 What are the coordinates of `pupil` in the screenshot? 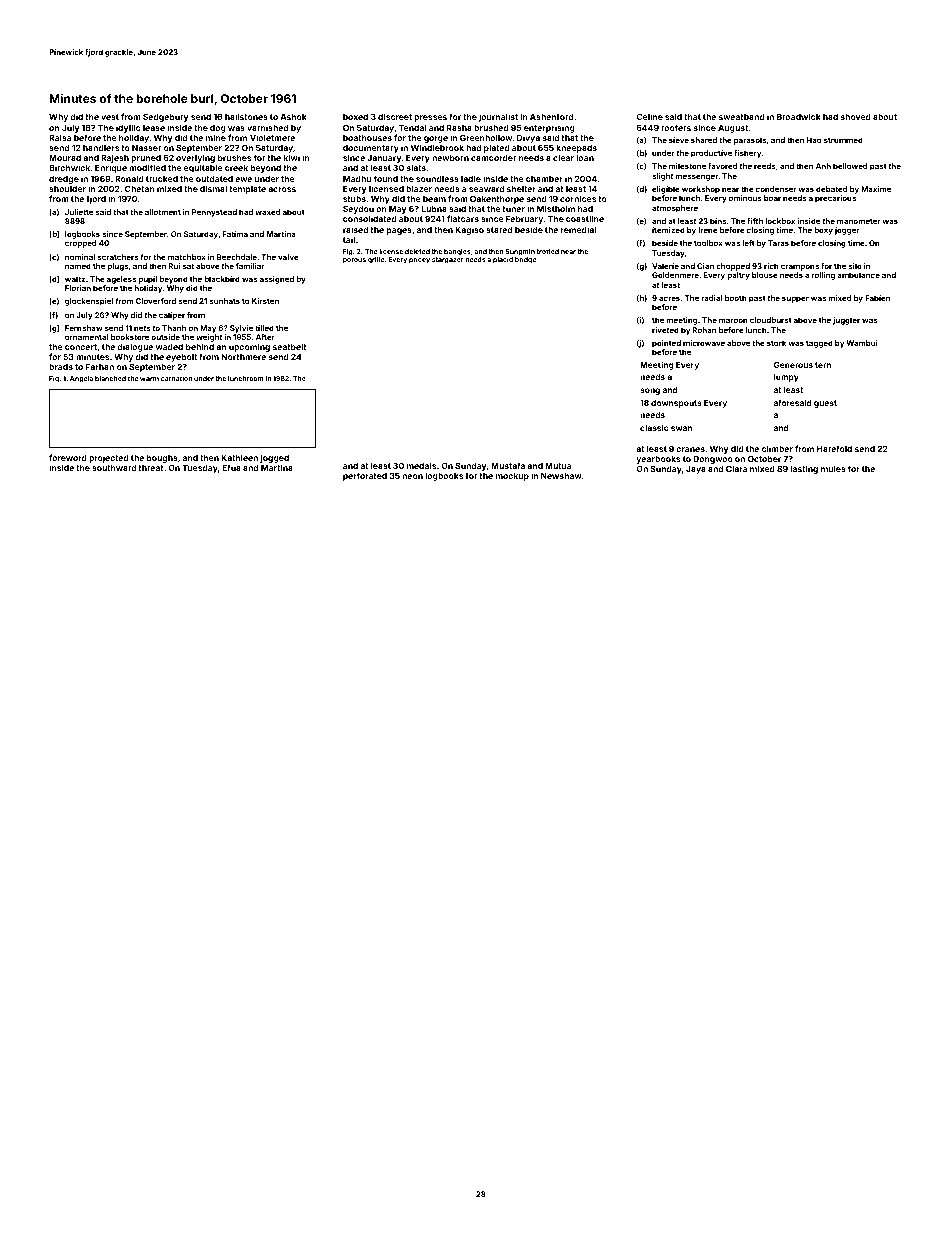 It's located at (147, 280).
